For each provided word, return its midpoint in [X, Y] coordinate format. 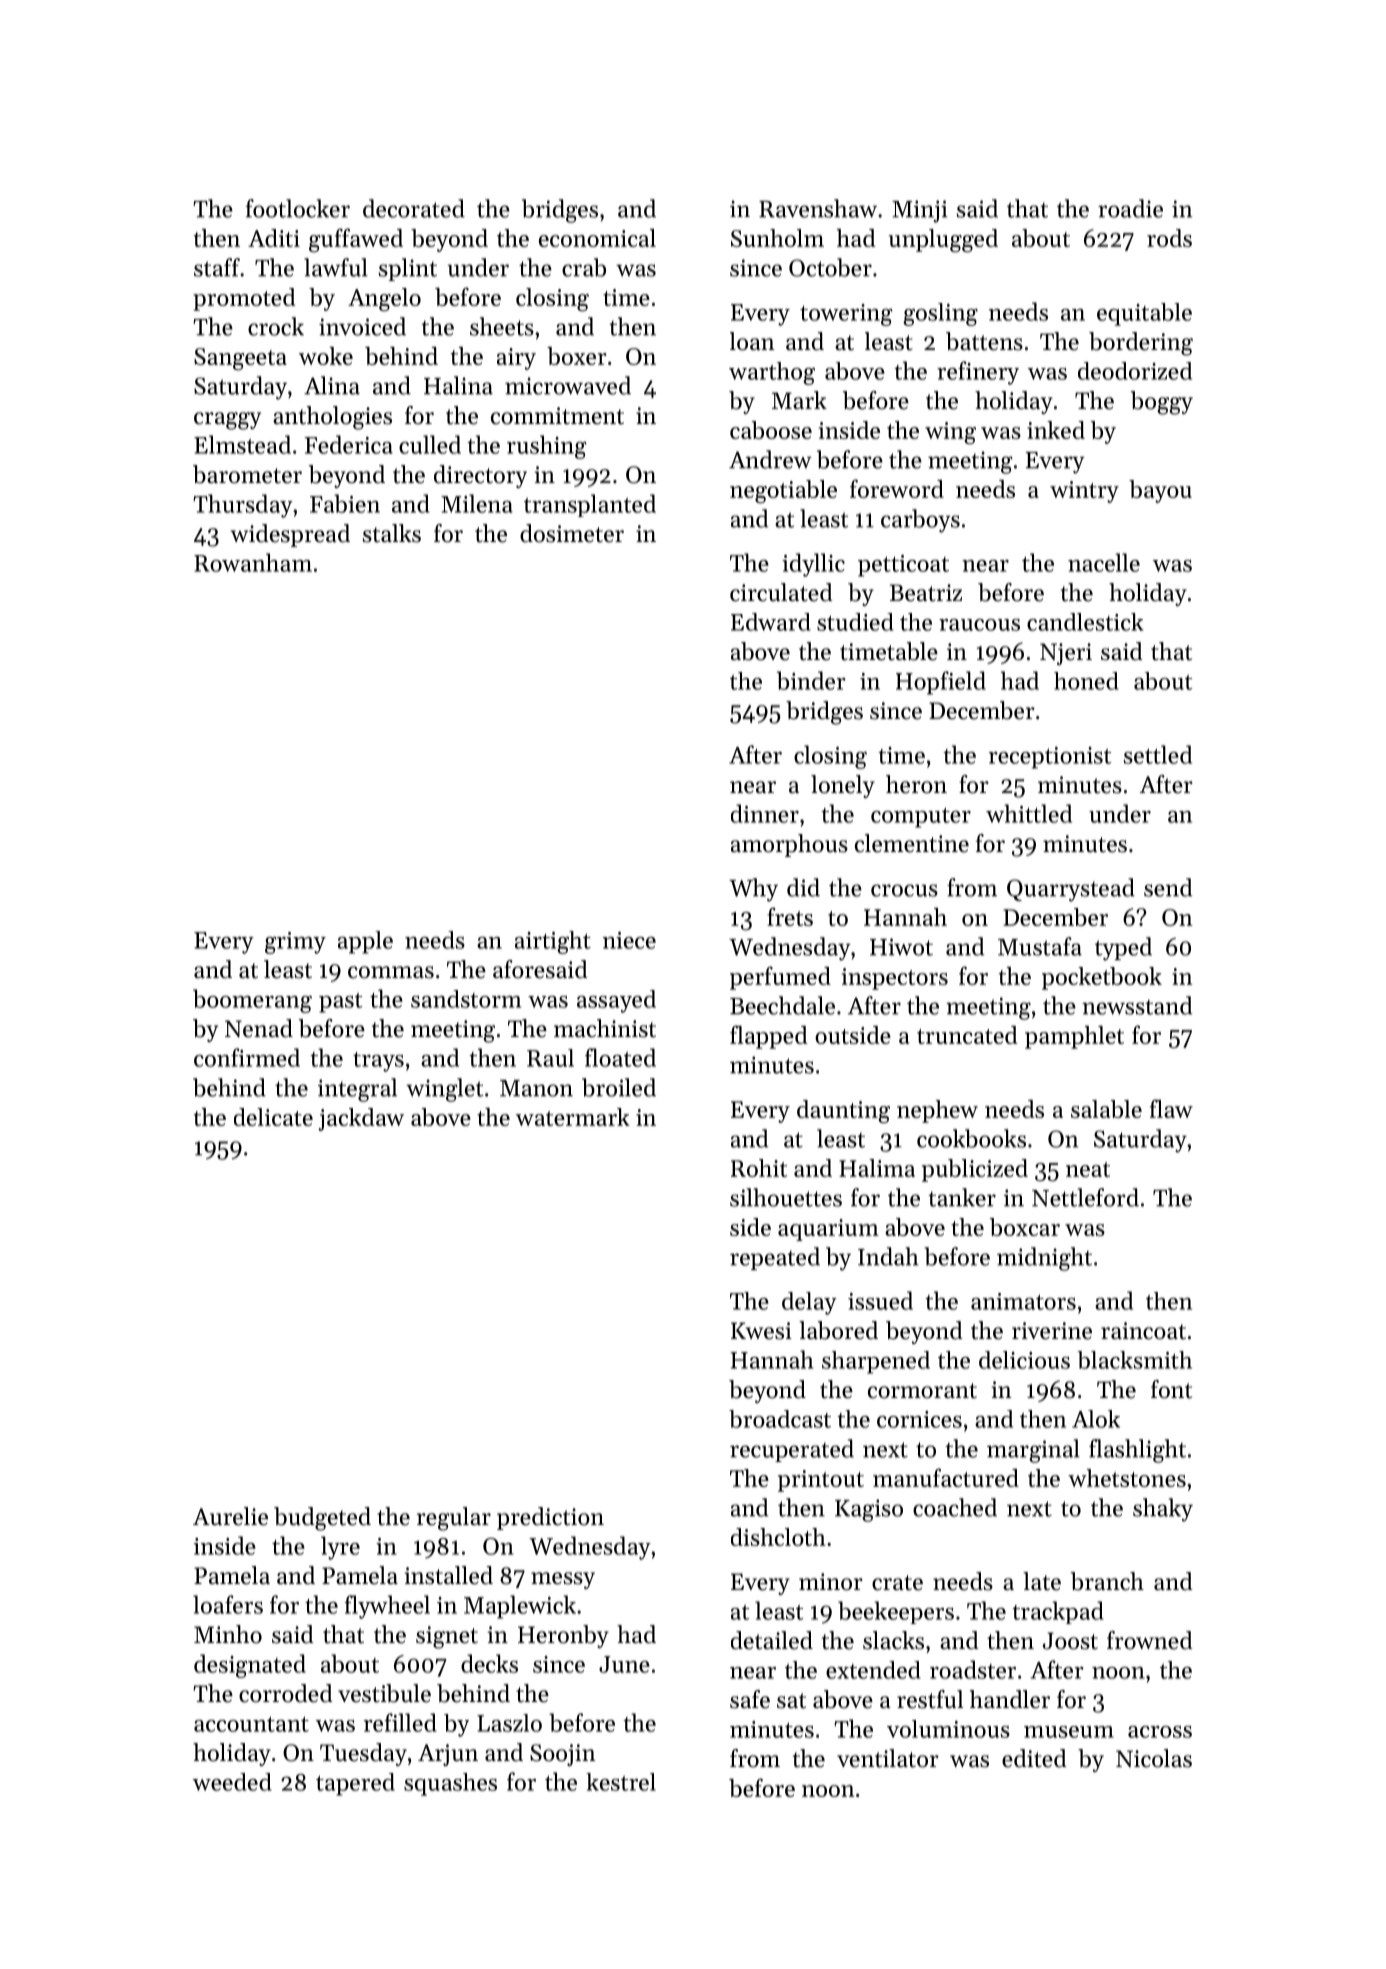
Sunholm [777, 238]
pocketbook [1102, 978]
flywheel [387, 1607]
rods [1169, 238]
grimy [295, 943]
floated [620, 1057]
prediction [550, 1518]
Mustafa [1040, 946]
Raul [550, 1058]
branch [1107, 1581]
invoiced [362, 326]
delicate [273, 1117]
